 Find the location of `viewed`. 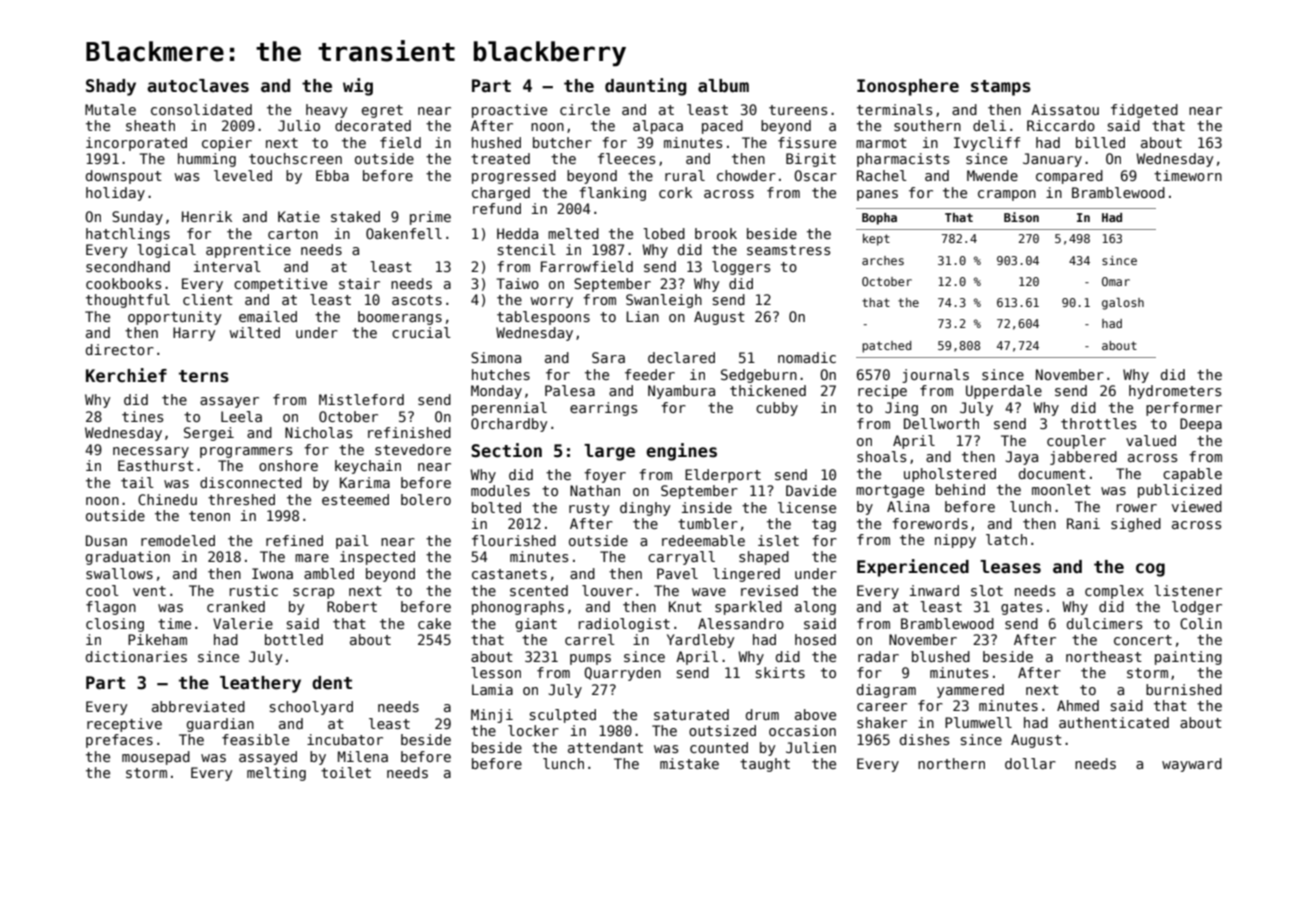

viewed is located at coordinates (1197, 506).
